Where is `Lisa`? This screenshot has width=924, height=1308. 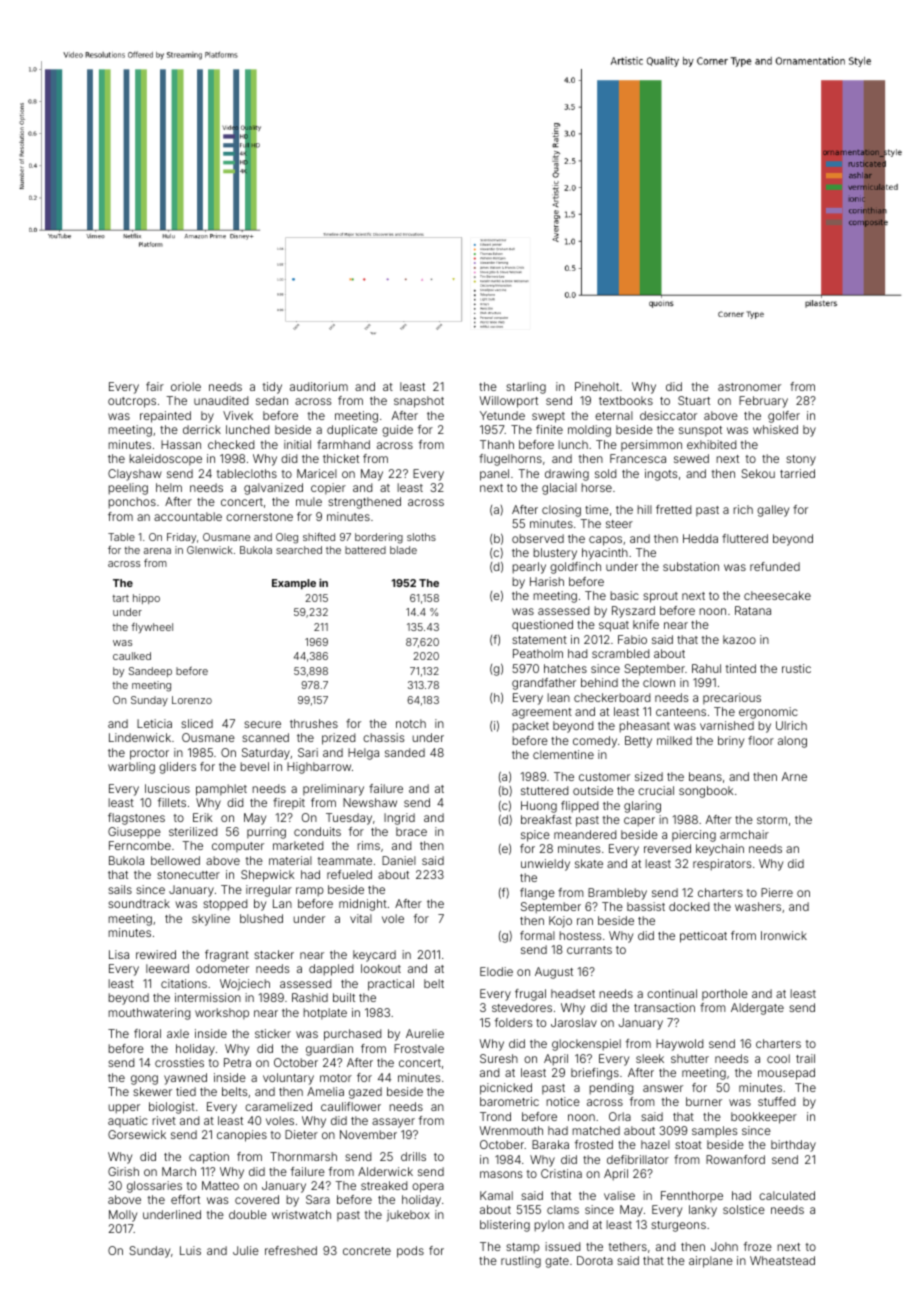
Lisa is located at coordinates (119, 954).
